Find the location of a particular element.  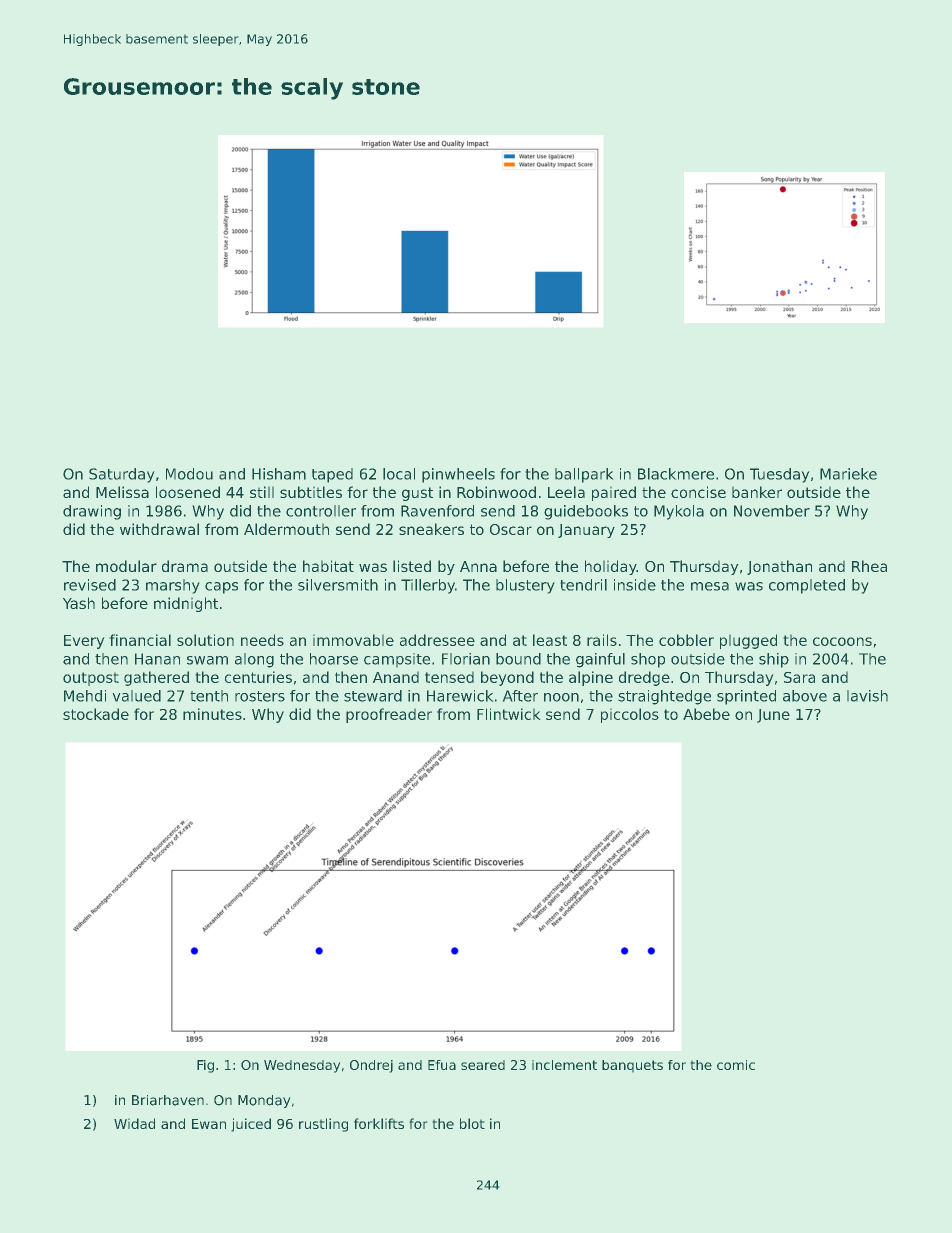

Widad is located at coordinates (134, 1123).
